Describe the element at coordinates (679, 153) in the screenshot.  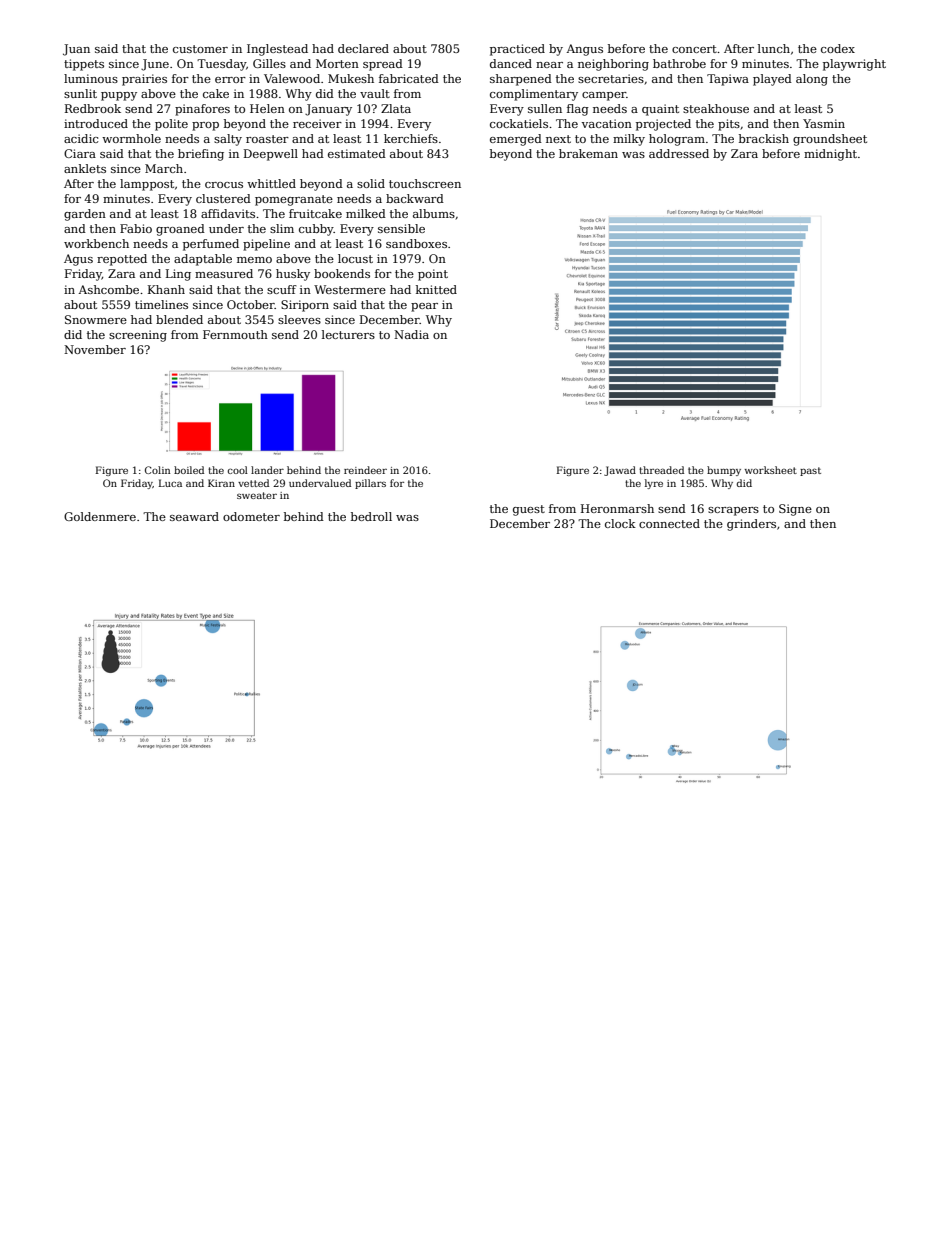
I see `addressed` at that location.
